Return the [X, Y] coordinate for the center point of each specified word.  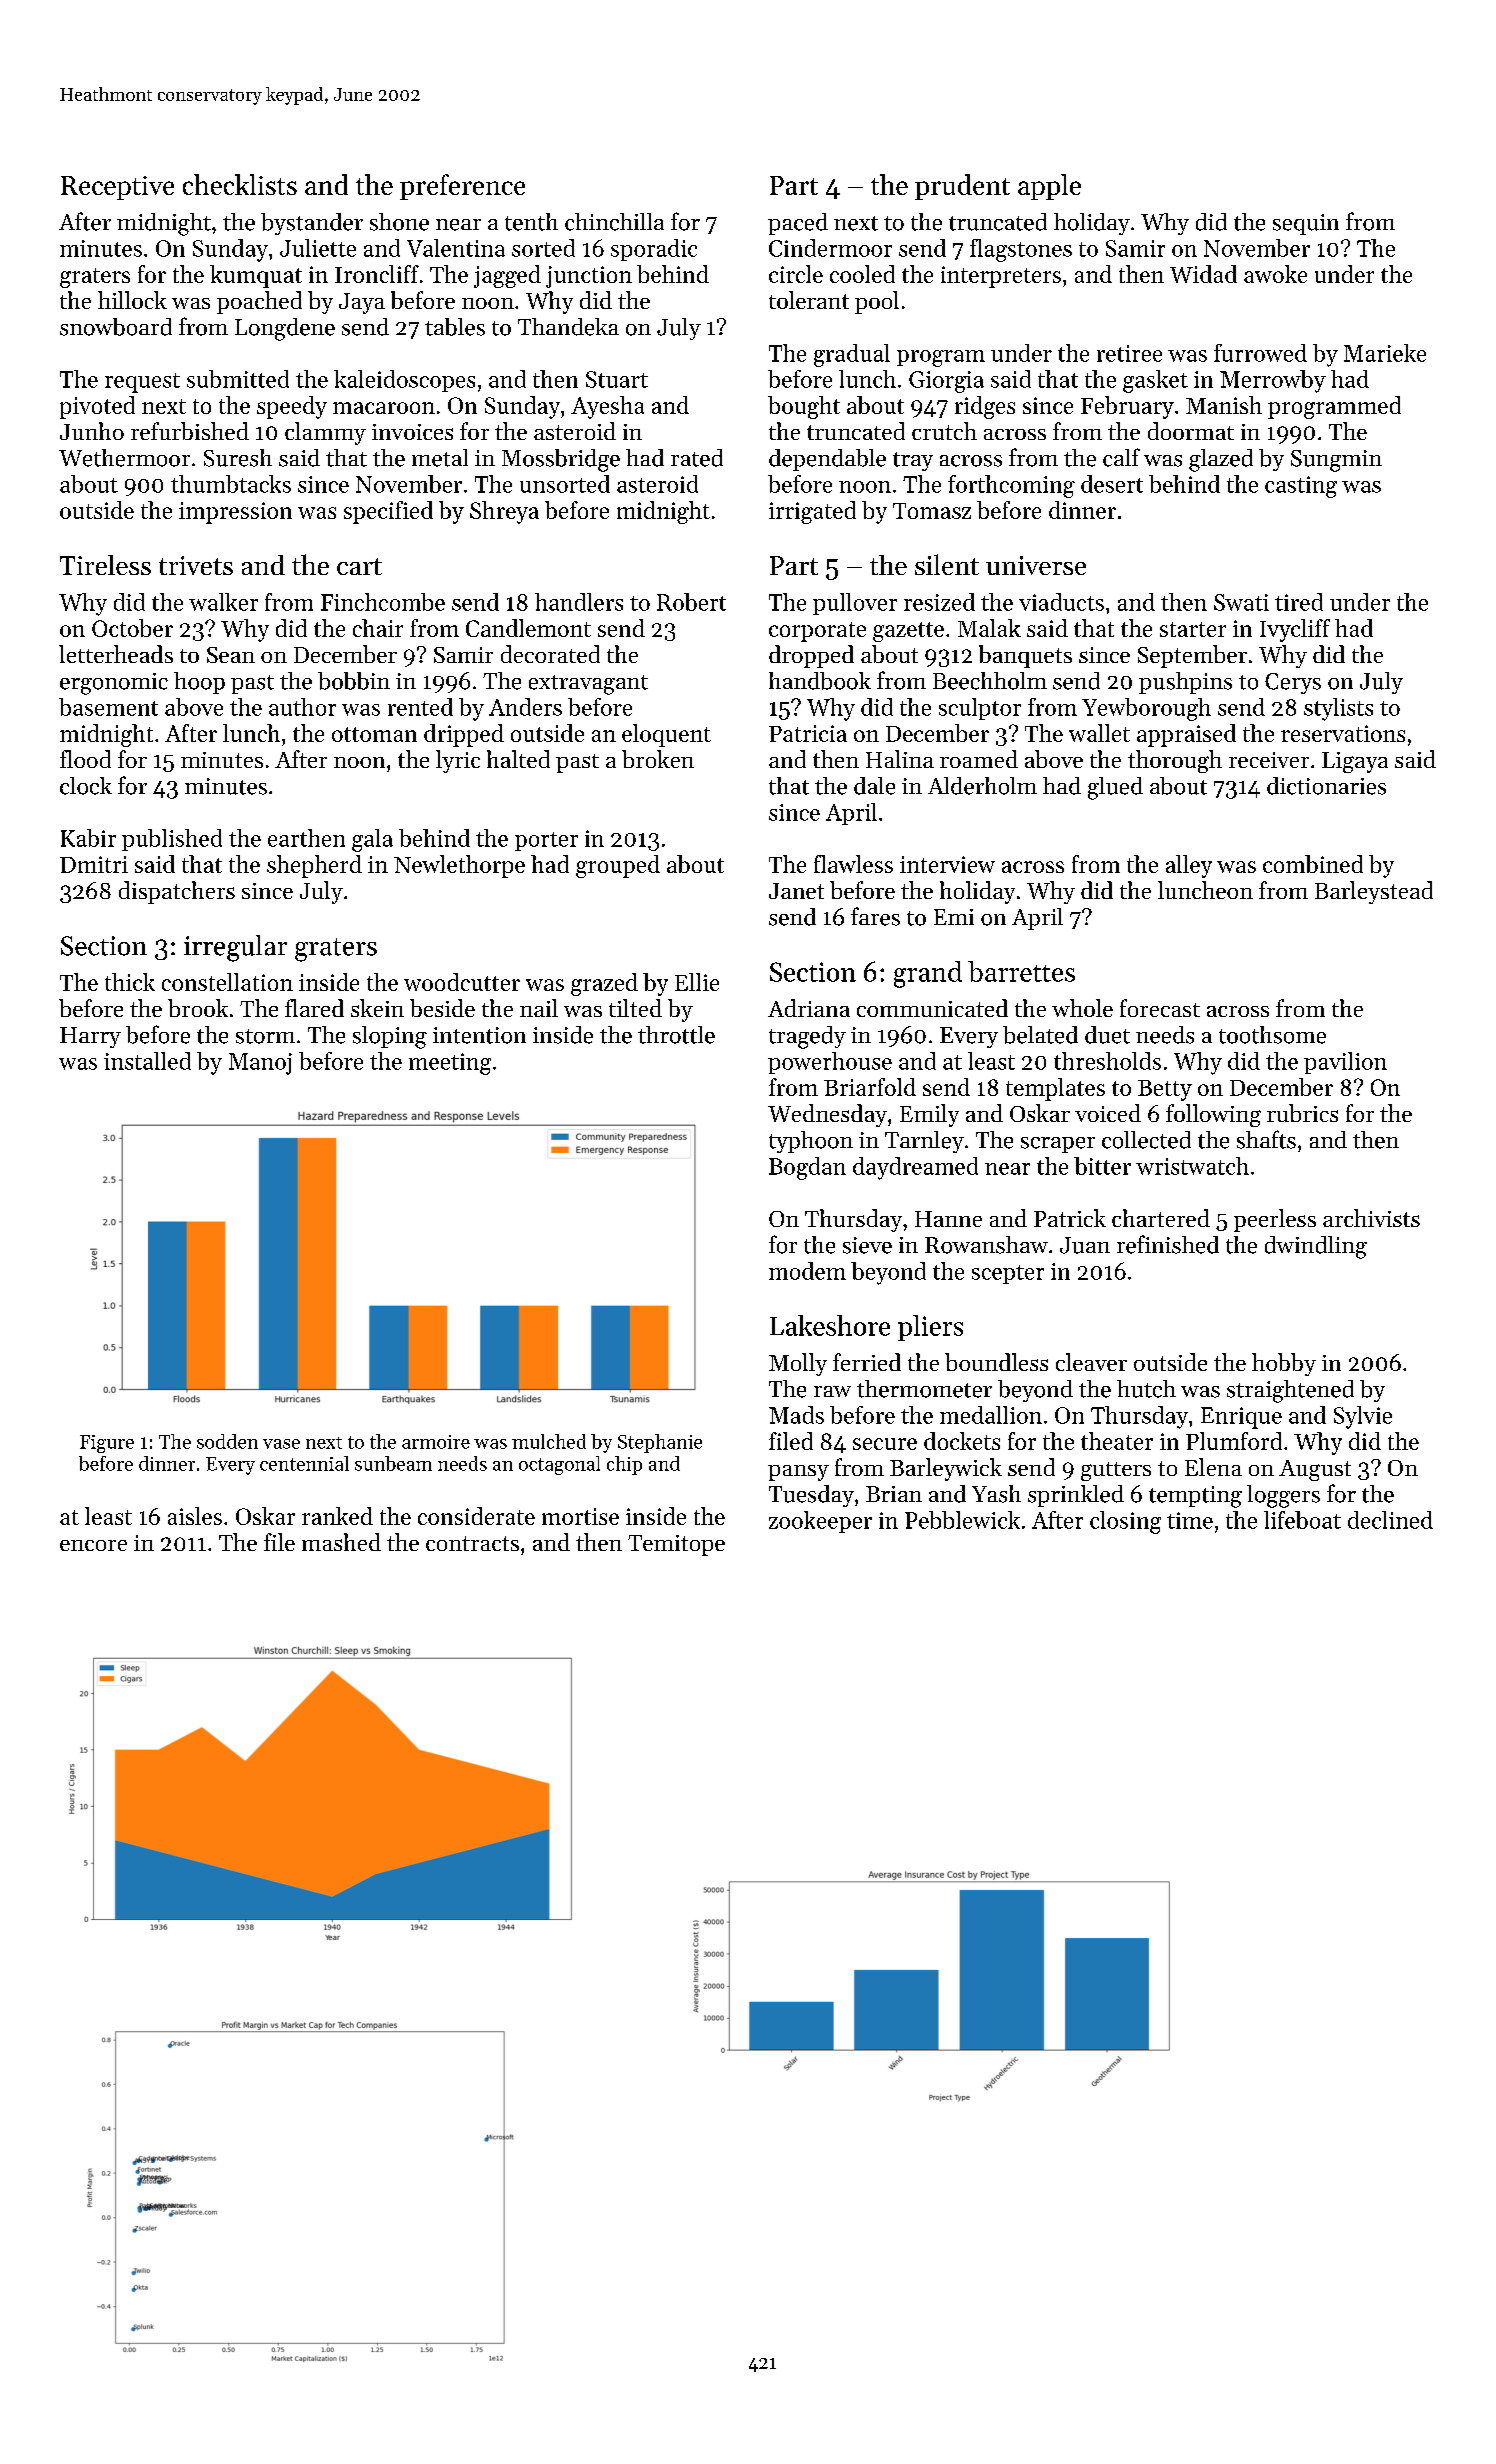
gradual [852, 355]
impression [235, 513]
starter [1193, 629]
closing [1125, 1522]
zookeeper [820, 1522]
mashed [341, 1542]
